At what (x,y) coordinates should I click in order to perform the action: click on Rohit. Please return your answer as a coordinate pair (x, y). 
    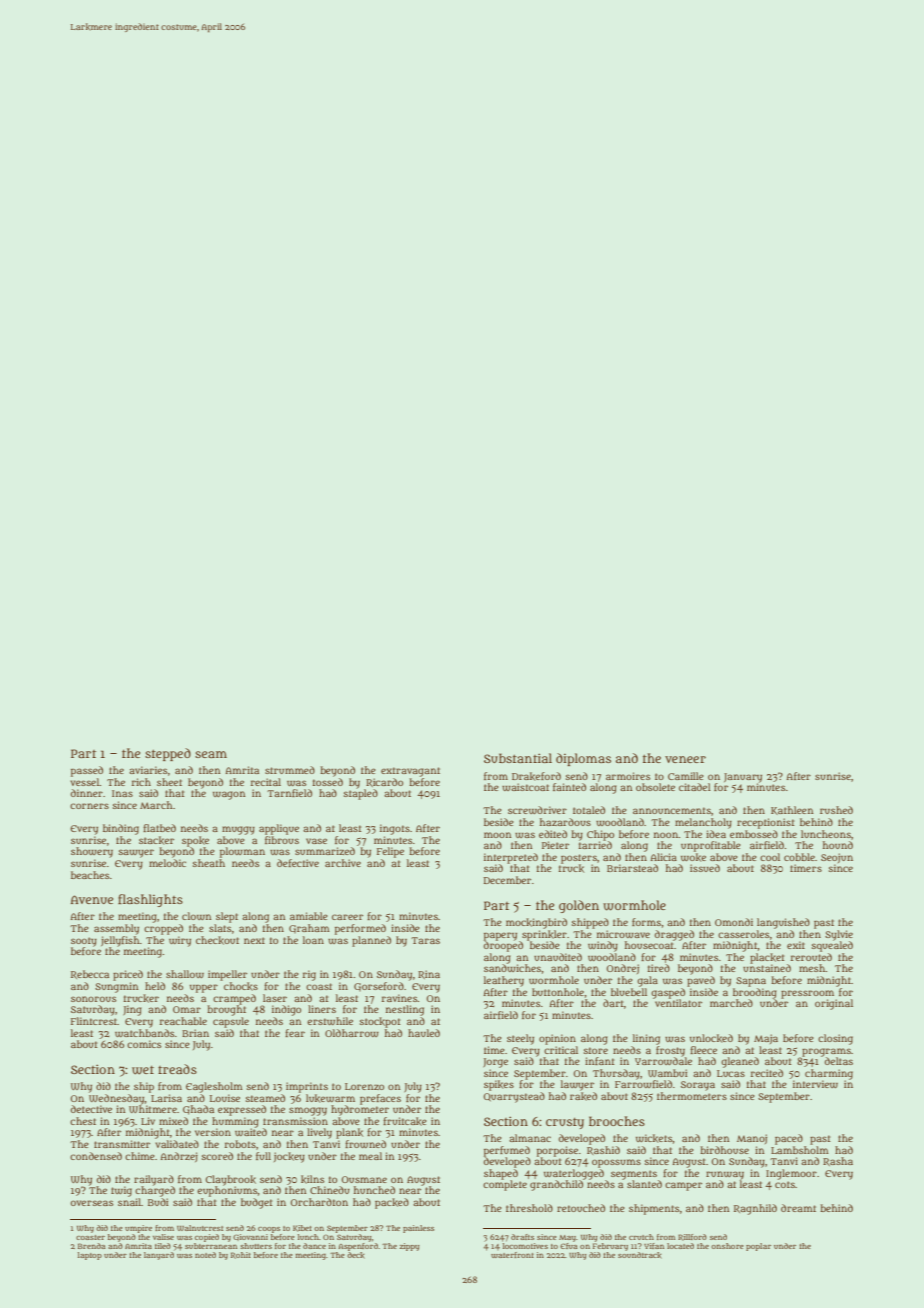
    Looking at the image, I should click on (241, 1255).
